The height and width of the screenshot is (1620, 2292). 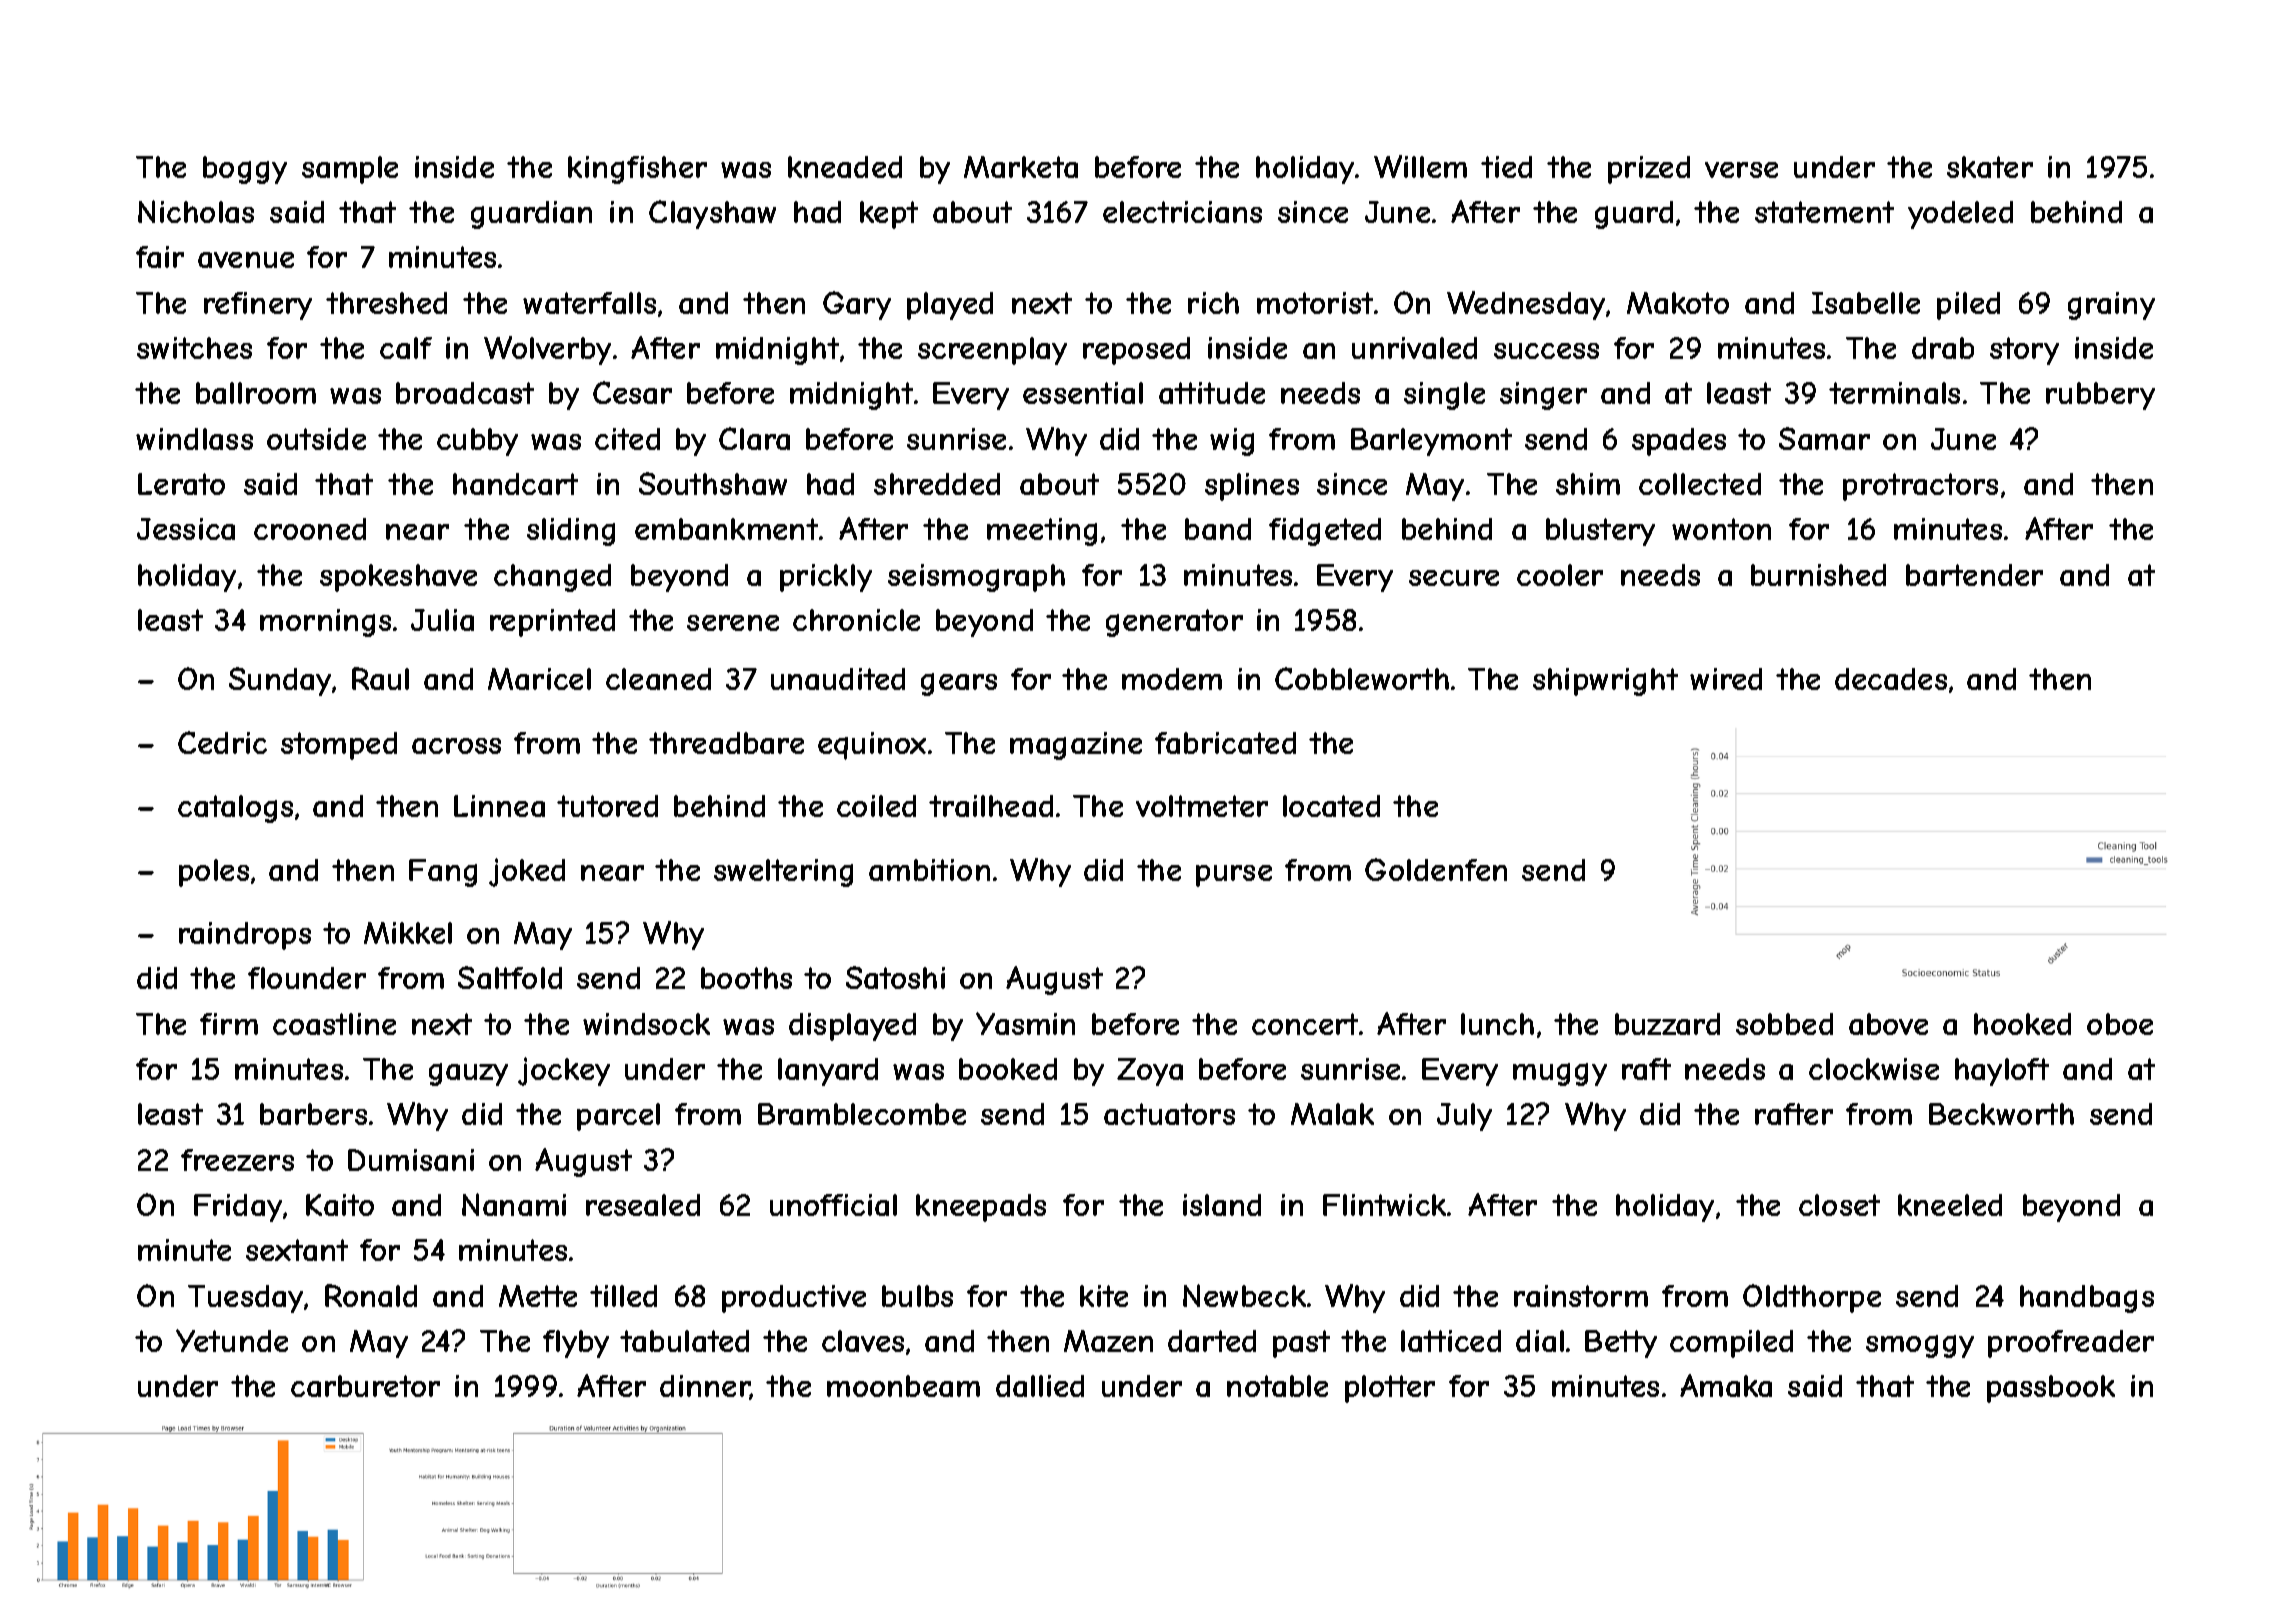 I want to click on Kaito, so click(x=340, y=1205).
